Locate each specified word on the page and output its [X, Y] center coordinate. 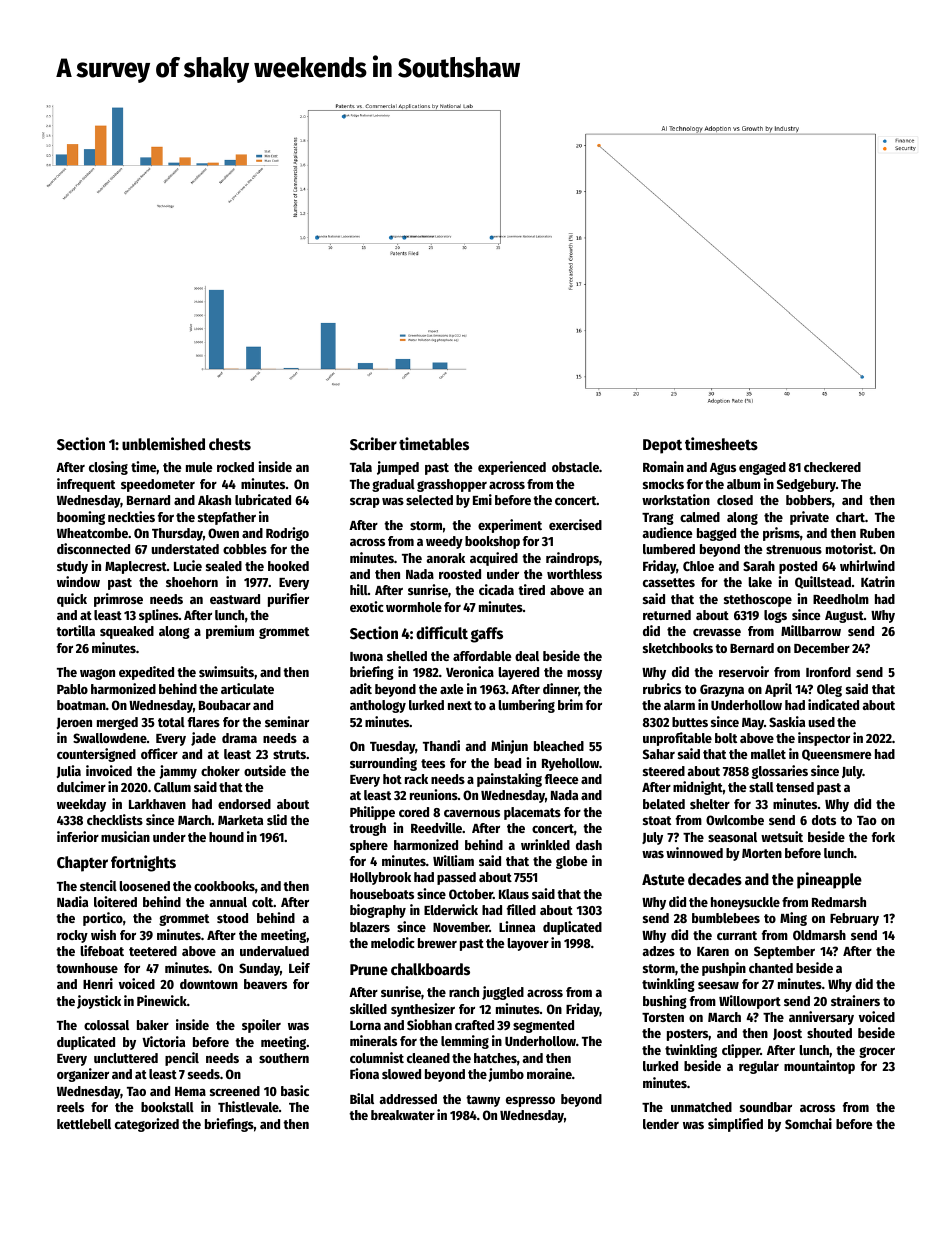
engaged [762, 468]
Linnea [517, 926]
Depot [662, 446]
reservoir [744, 671]
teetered [153, 951]
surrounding [383, 764]
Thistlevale [248, 1106]
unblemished [163, 444]
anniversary [821, 1018]
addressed [408, 1099]
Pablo [72, 689]
